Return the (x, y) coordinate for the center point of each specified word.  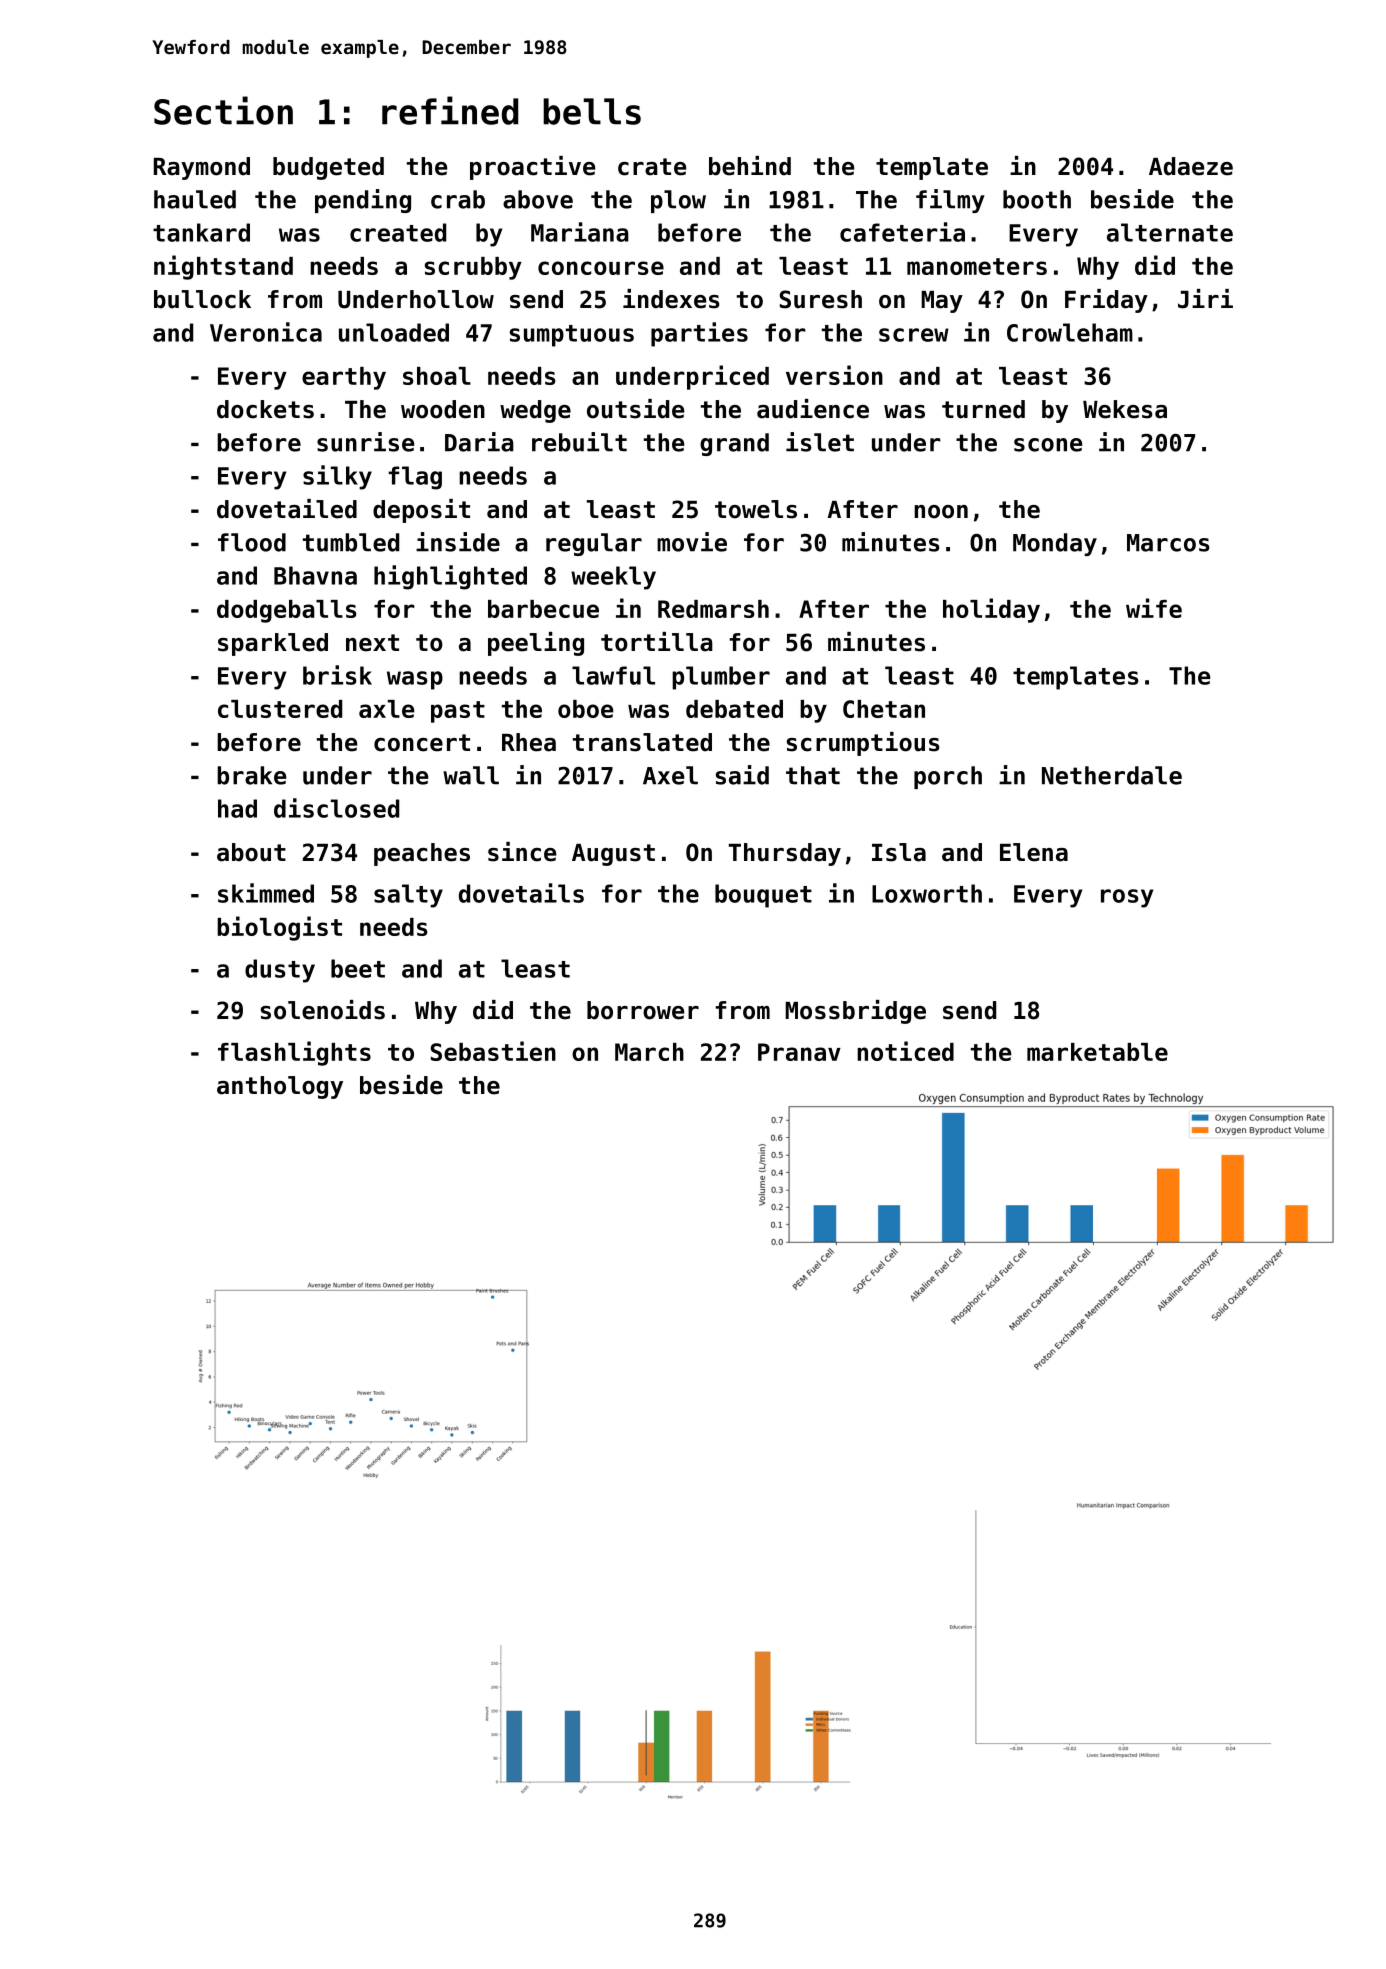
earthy (344, 378)
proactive (532, 168)
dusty (280, 971)
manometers (977, 266)
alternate (1170, 232)
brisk (337, 675)
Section (223, 110)
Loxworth (927, 893)
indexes (671, 299)
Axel (670, 775)
